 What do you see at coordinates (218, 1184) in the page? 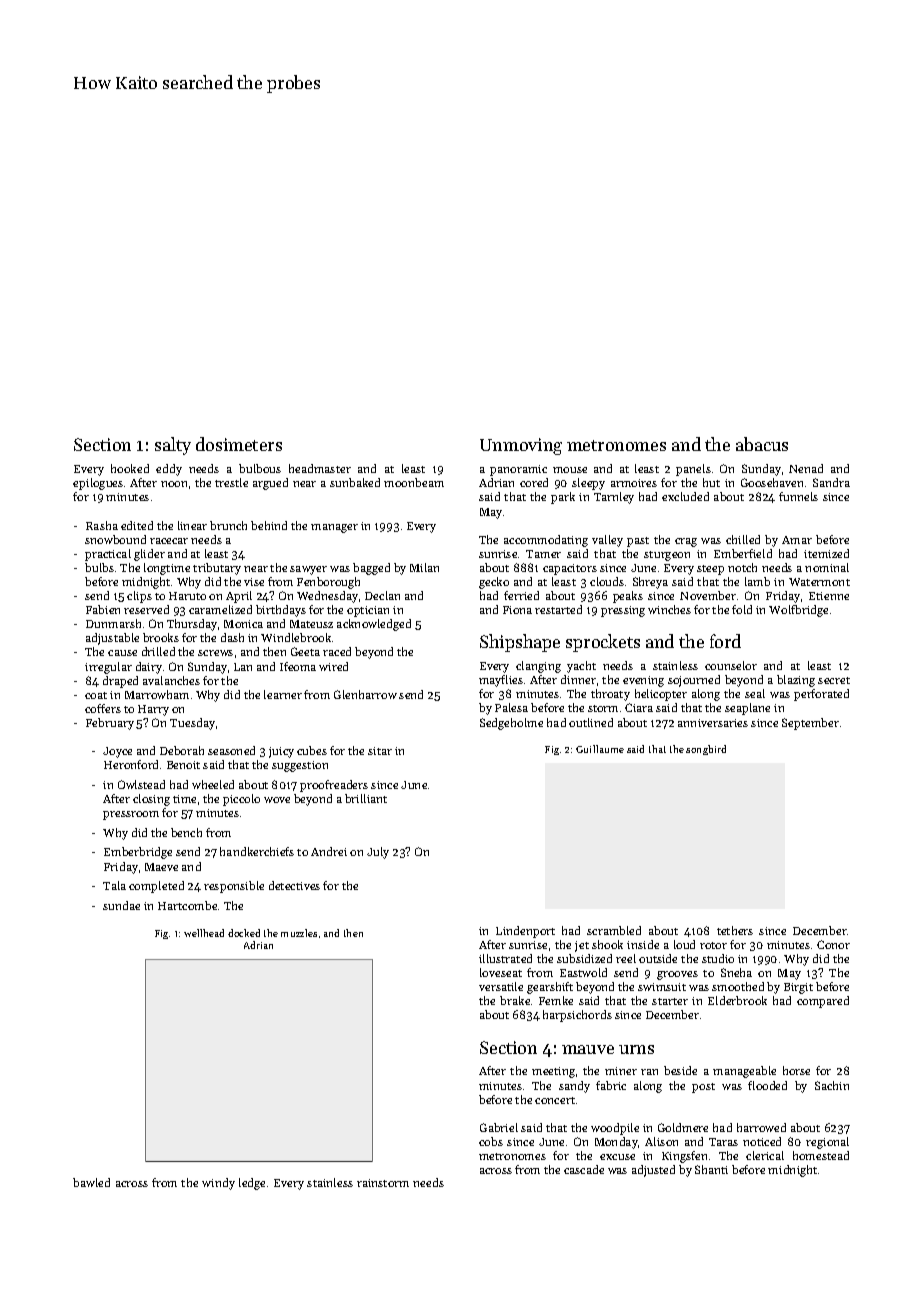
I see `windy` at bounding box center [218, 1184].
